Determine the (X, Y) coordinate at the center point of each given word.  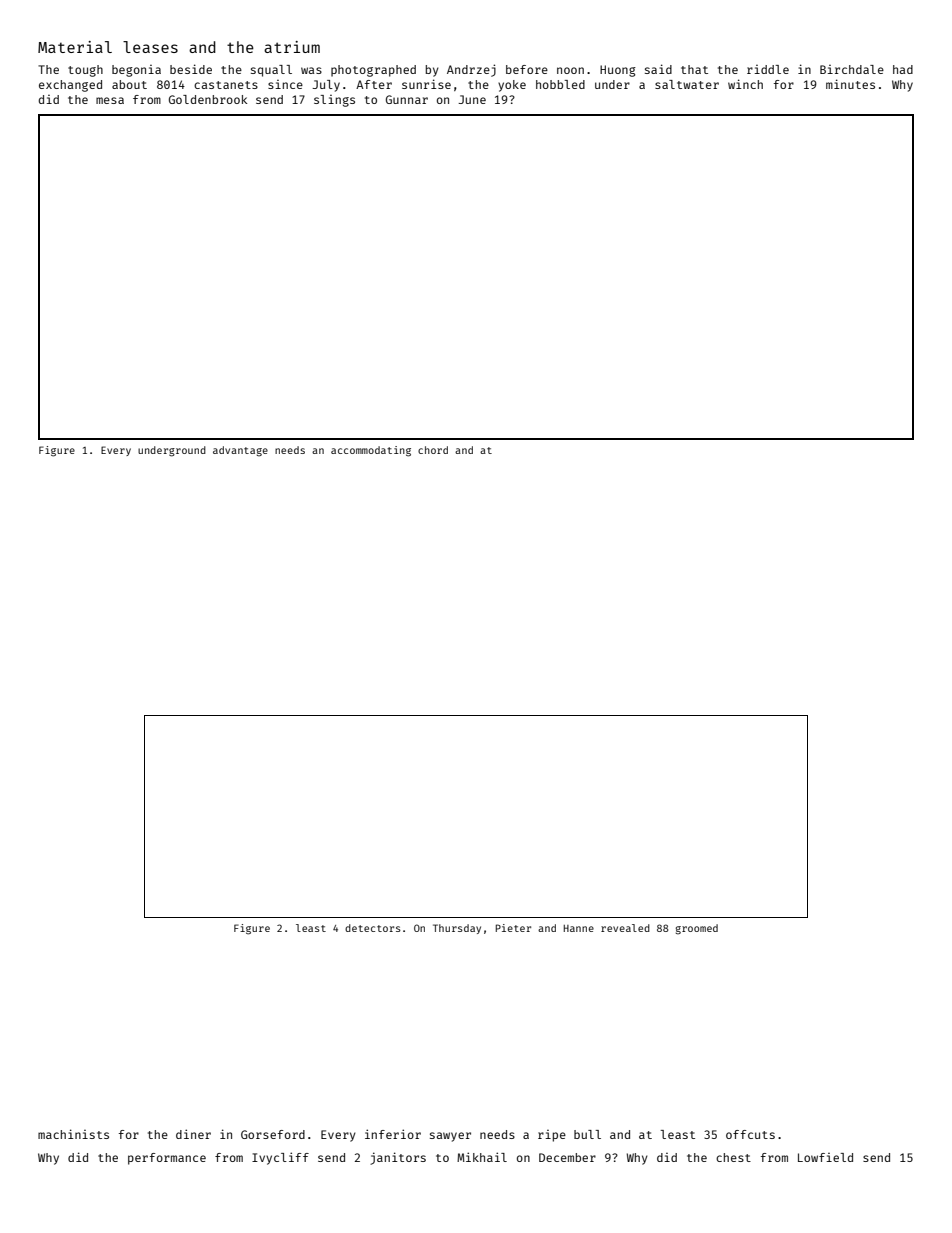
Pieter (513, 928)
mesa (110, 100)
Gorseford (273, 1134)
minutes (850, 84)
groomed (697, 929)
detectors (373, 928)
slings (334, 101)
